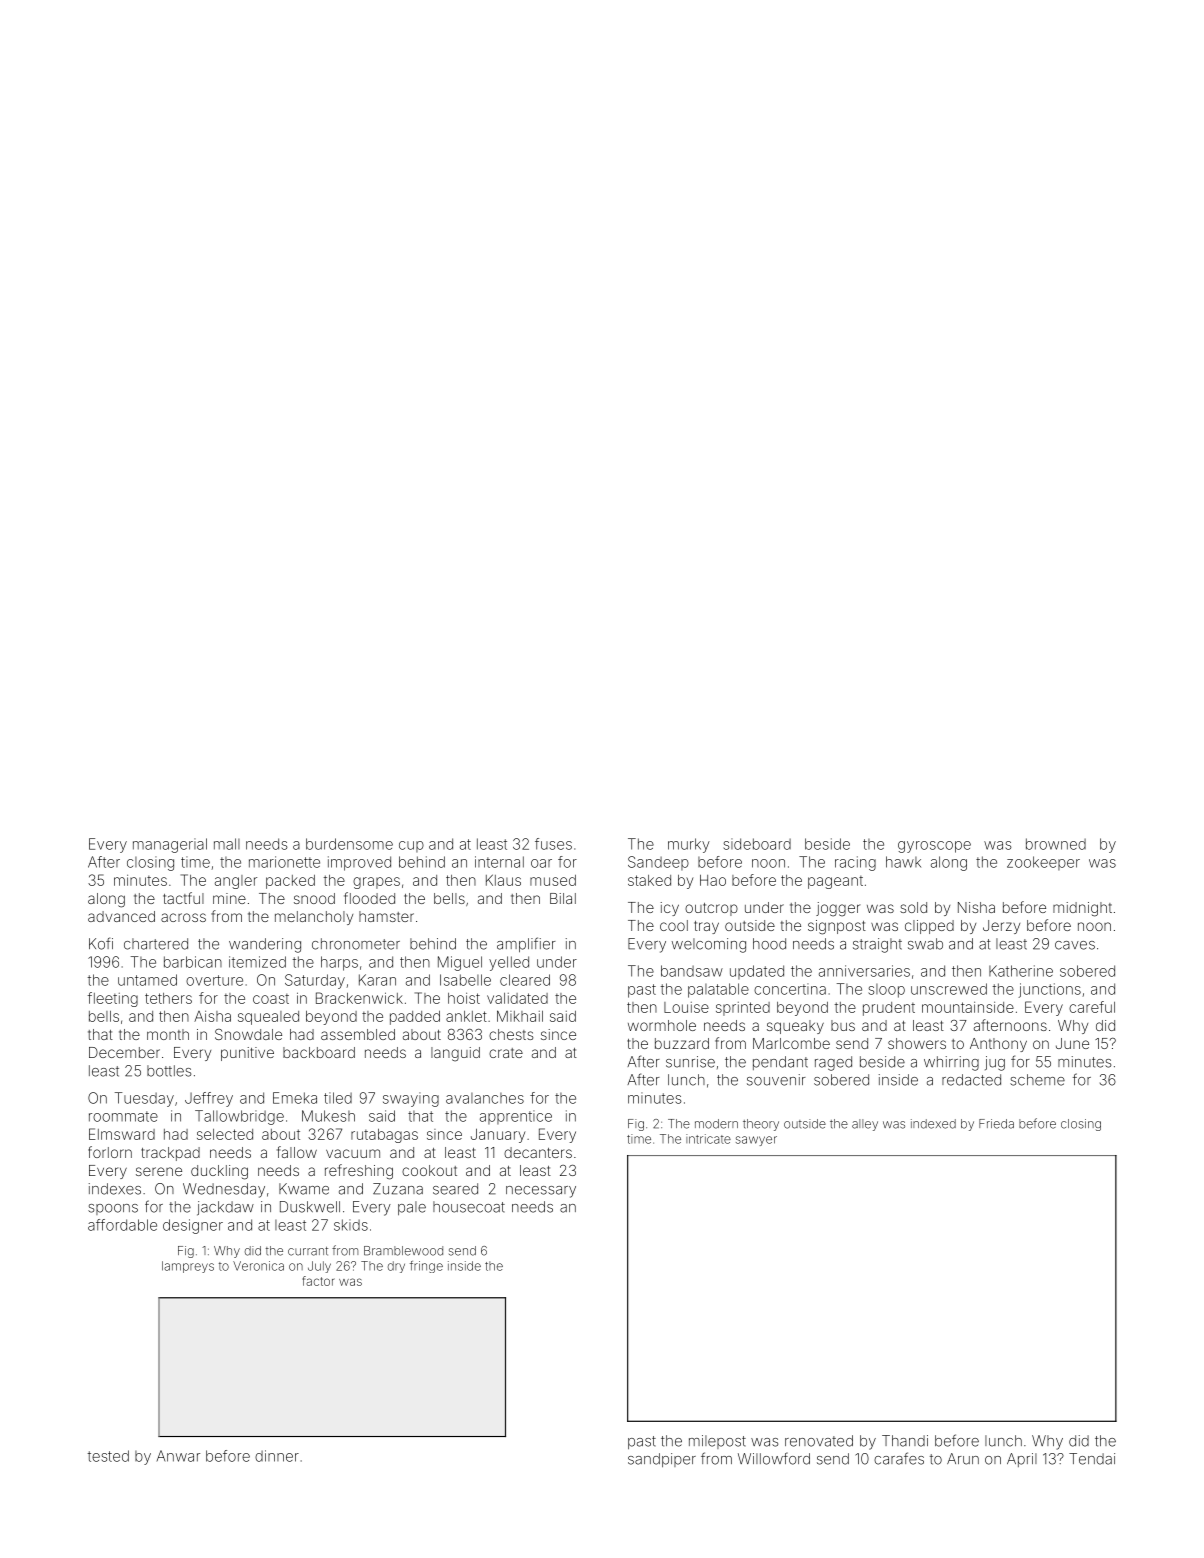 Image resolution: width=1204 pixels, height=1558 pixels. Describe the element at coordinates (188, 1267) in the screenshot. I see `lampreys` at that location.
